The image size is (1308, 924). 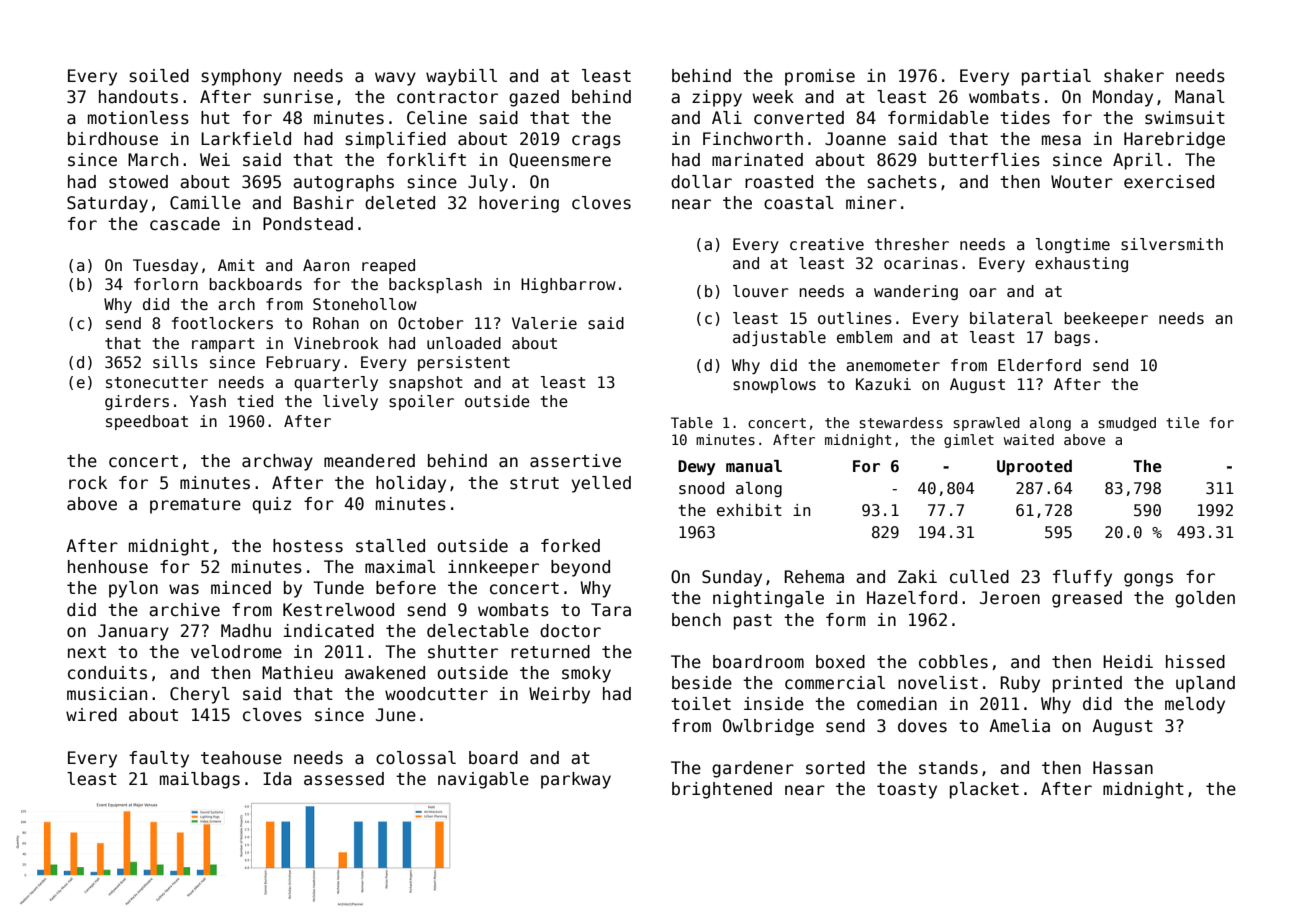 What do you see at coordinates (1185, 118) in the screenshot?
I see `swimsuit` at bounding box center [1185, 118].
